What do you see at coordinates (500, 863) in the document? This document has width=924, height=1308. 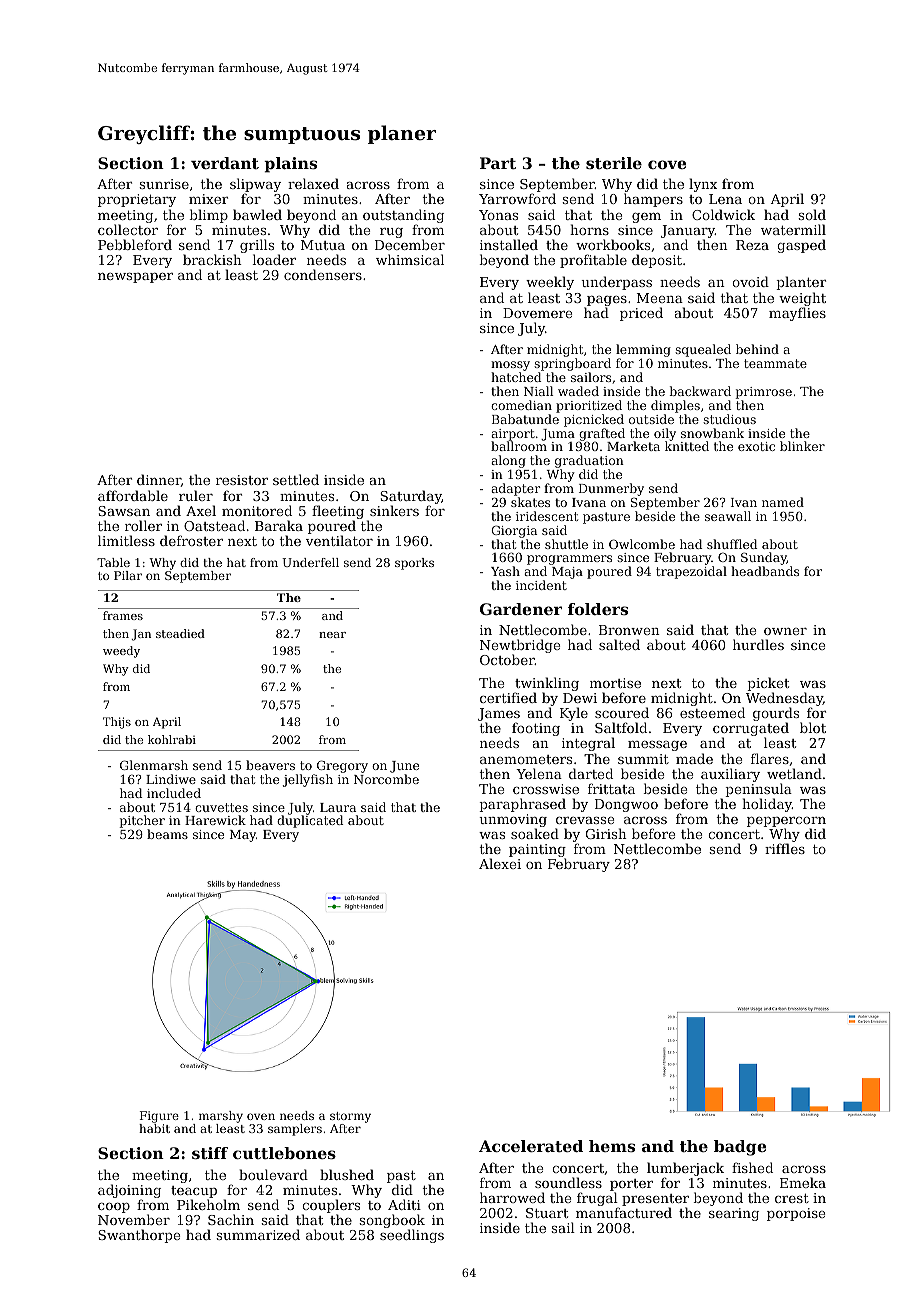 I see `Alexei` at bounding box center [500, 863].
